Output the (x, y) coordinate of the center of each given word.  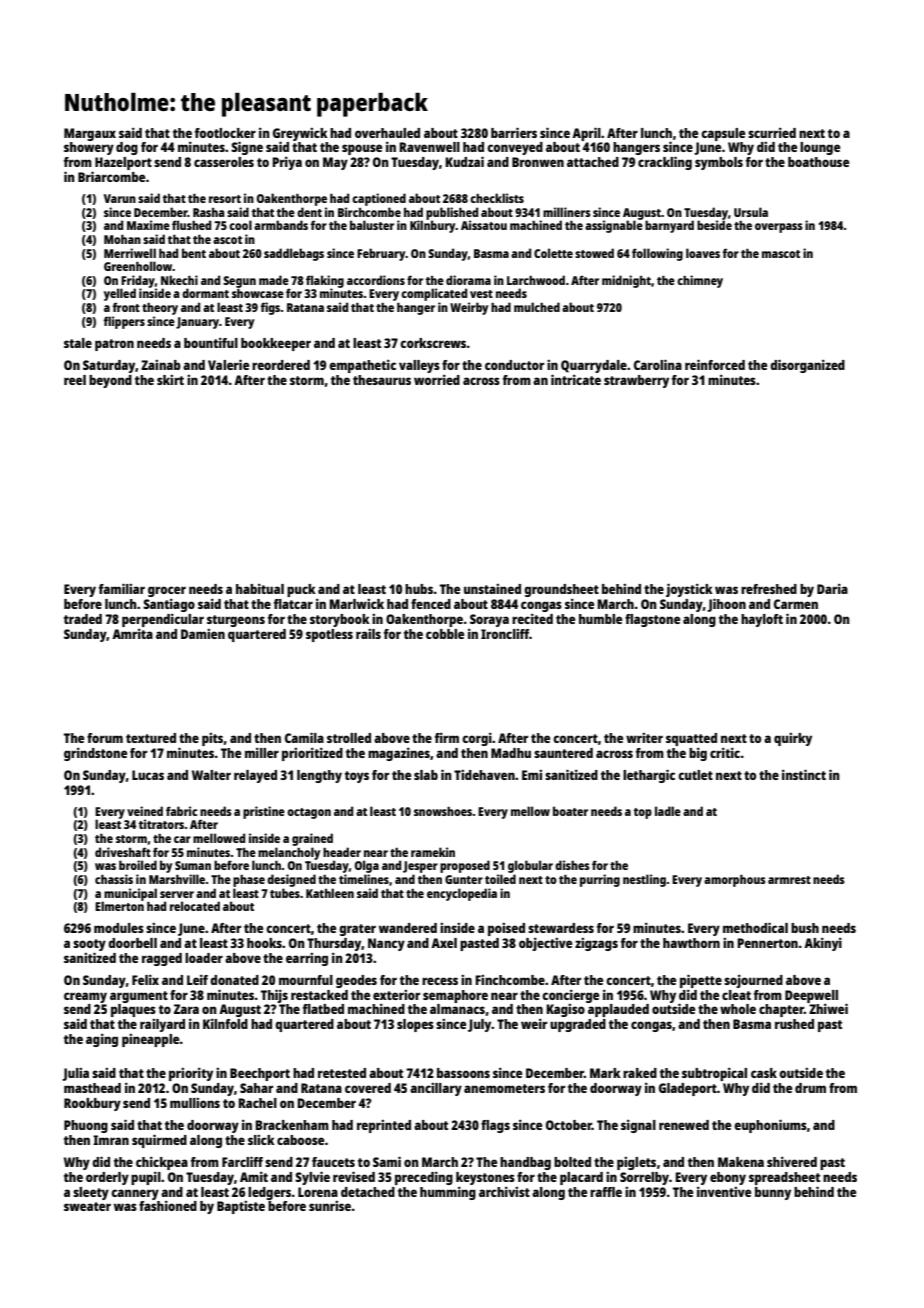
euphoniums (770, 1126)
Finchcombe (510, 980)
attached (593, 162)
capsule (723, 134)
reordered (281, 365)
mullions (195, 1103)
